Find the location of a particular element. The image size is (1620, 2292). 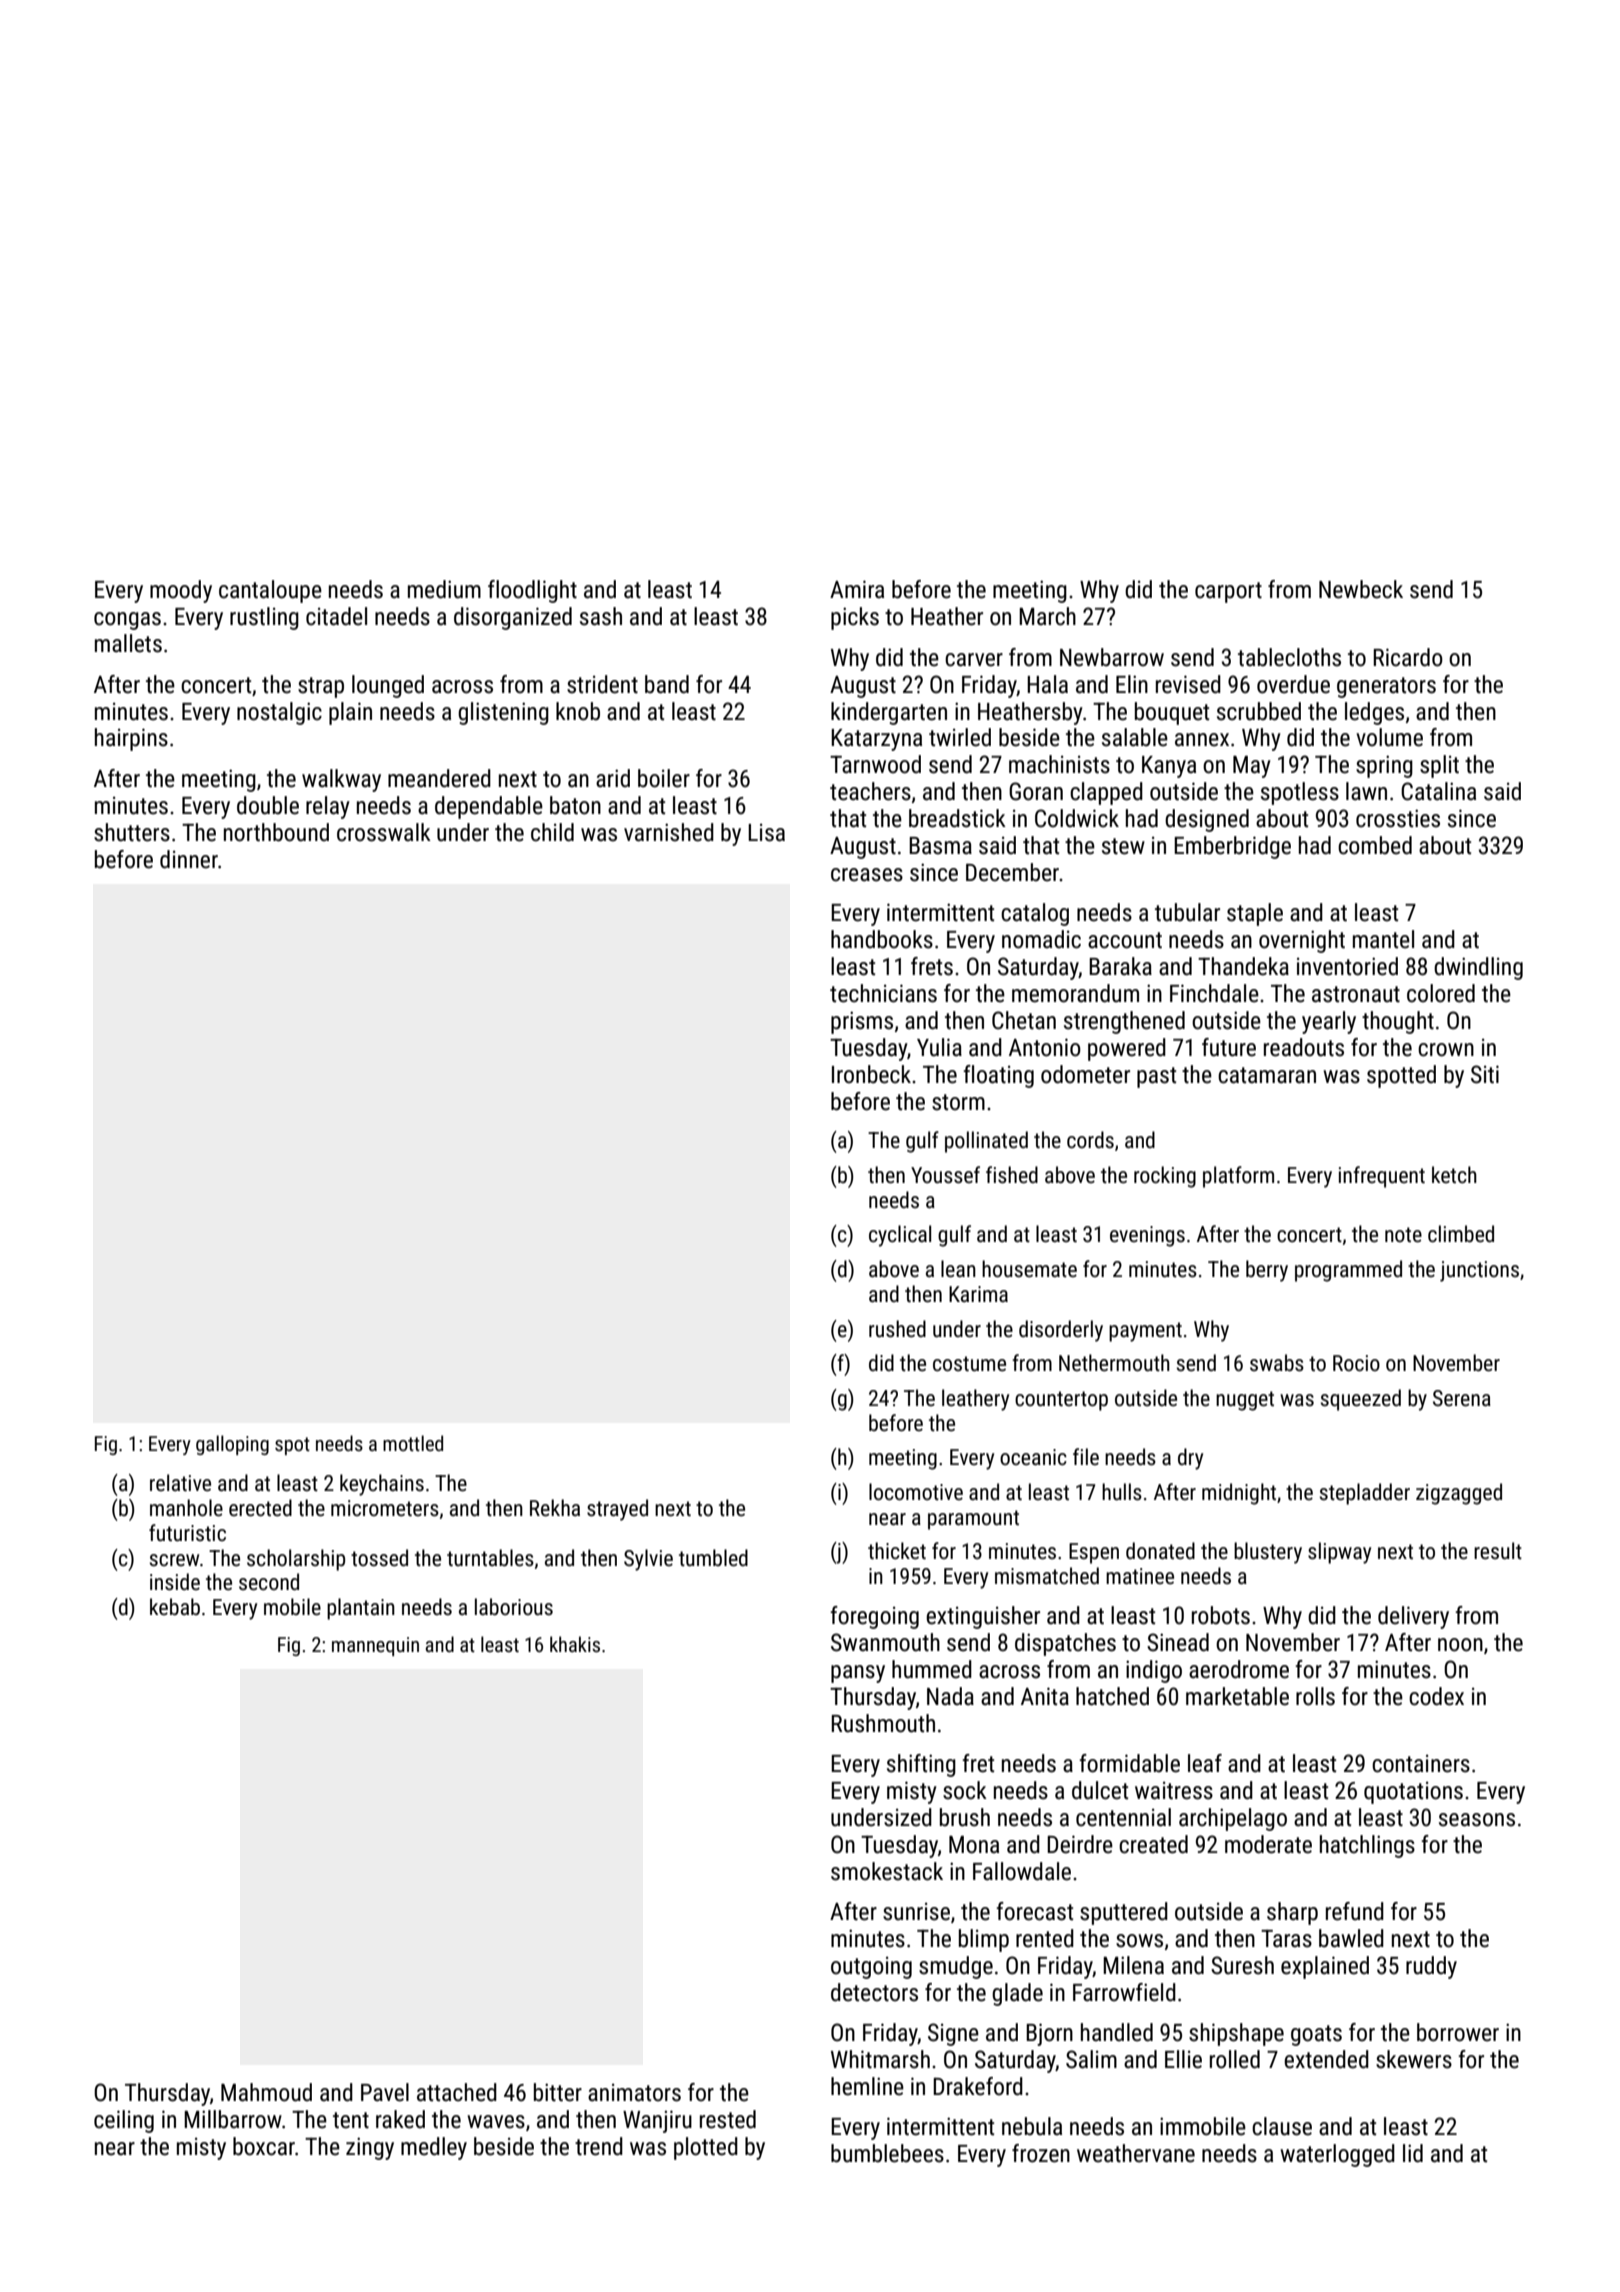

Rocio is located at coordinates (1356, 1363).
